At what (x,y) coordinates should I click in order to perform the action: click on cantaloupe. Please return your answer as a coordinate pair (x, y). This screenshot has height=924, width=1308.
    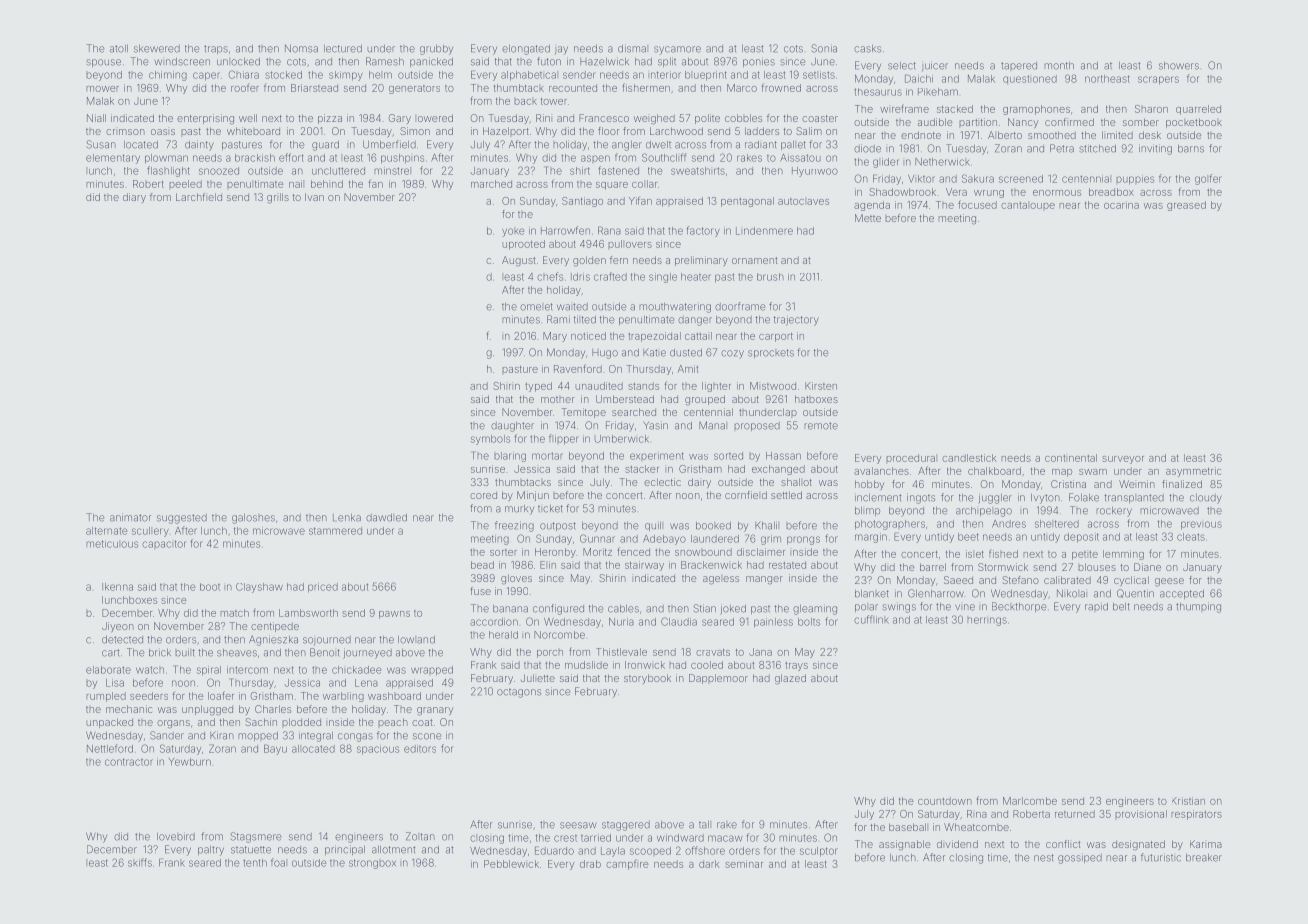
    Looking at the image, I should click on (1028, 206).
